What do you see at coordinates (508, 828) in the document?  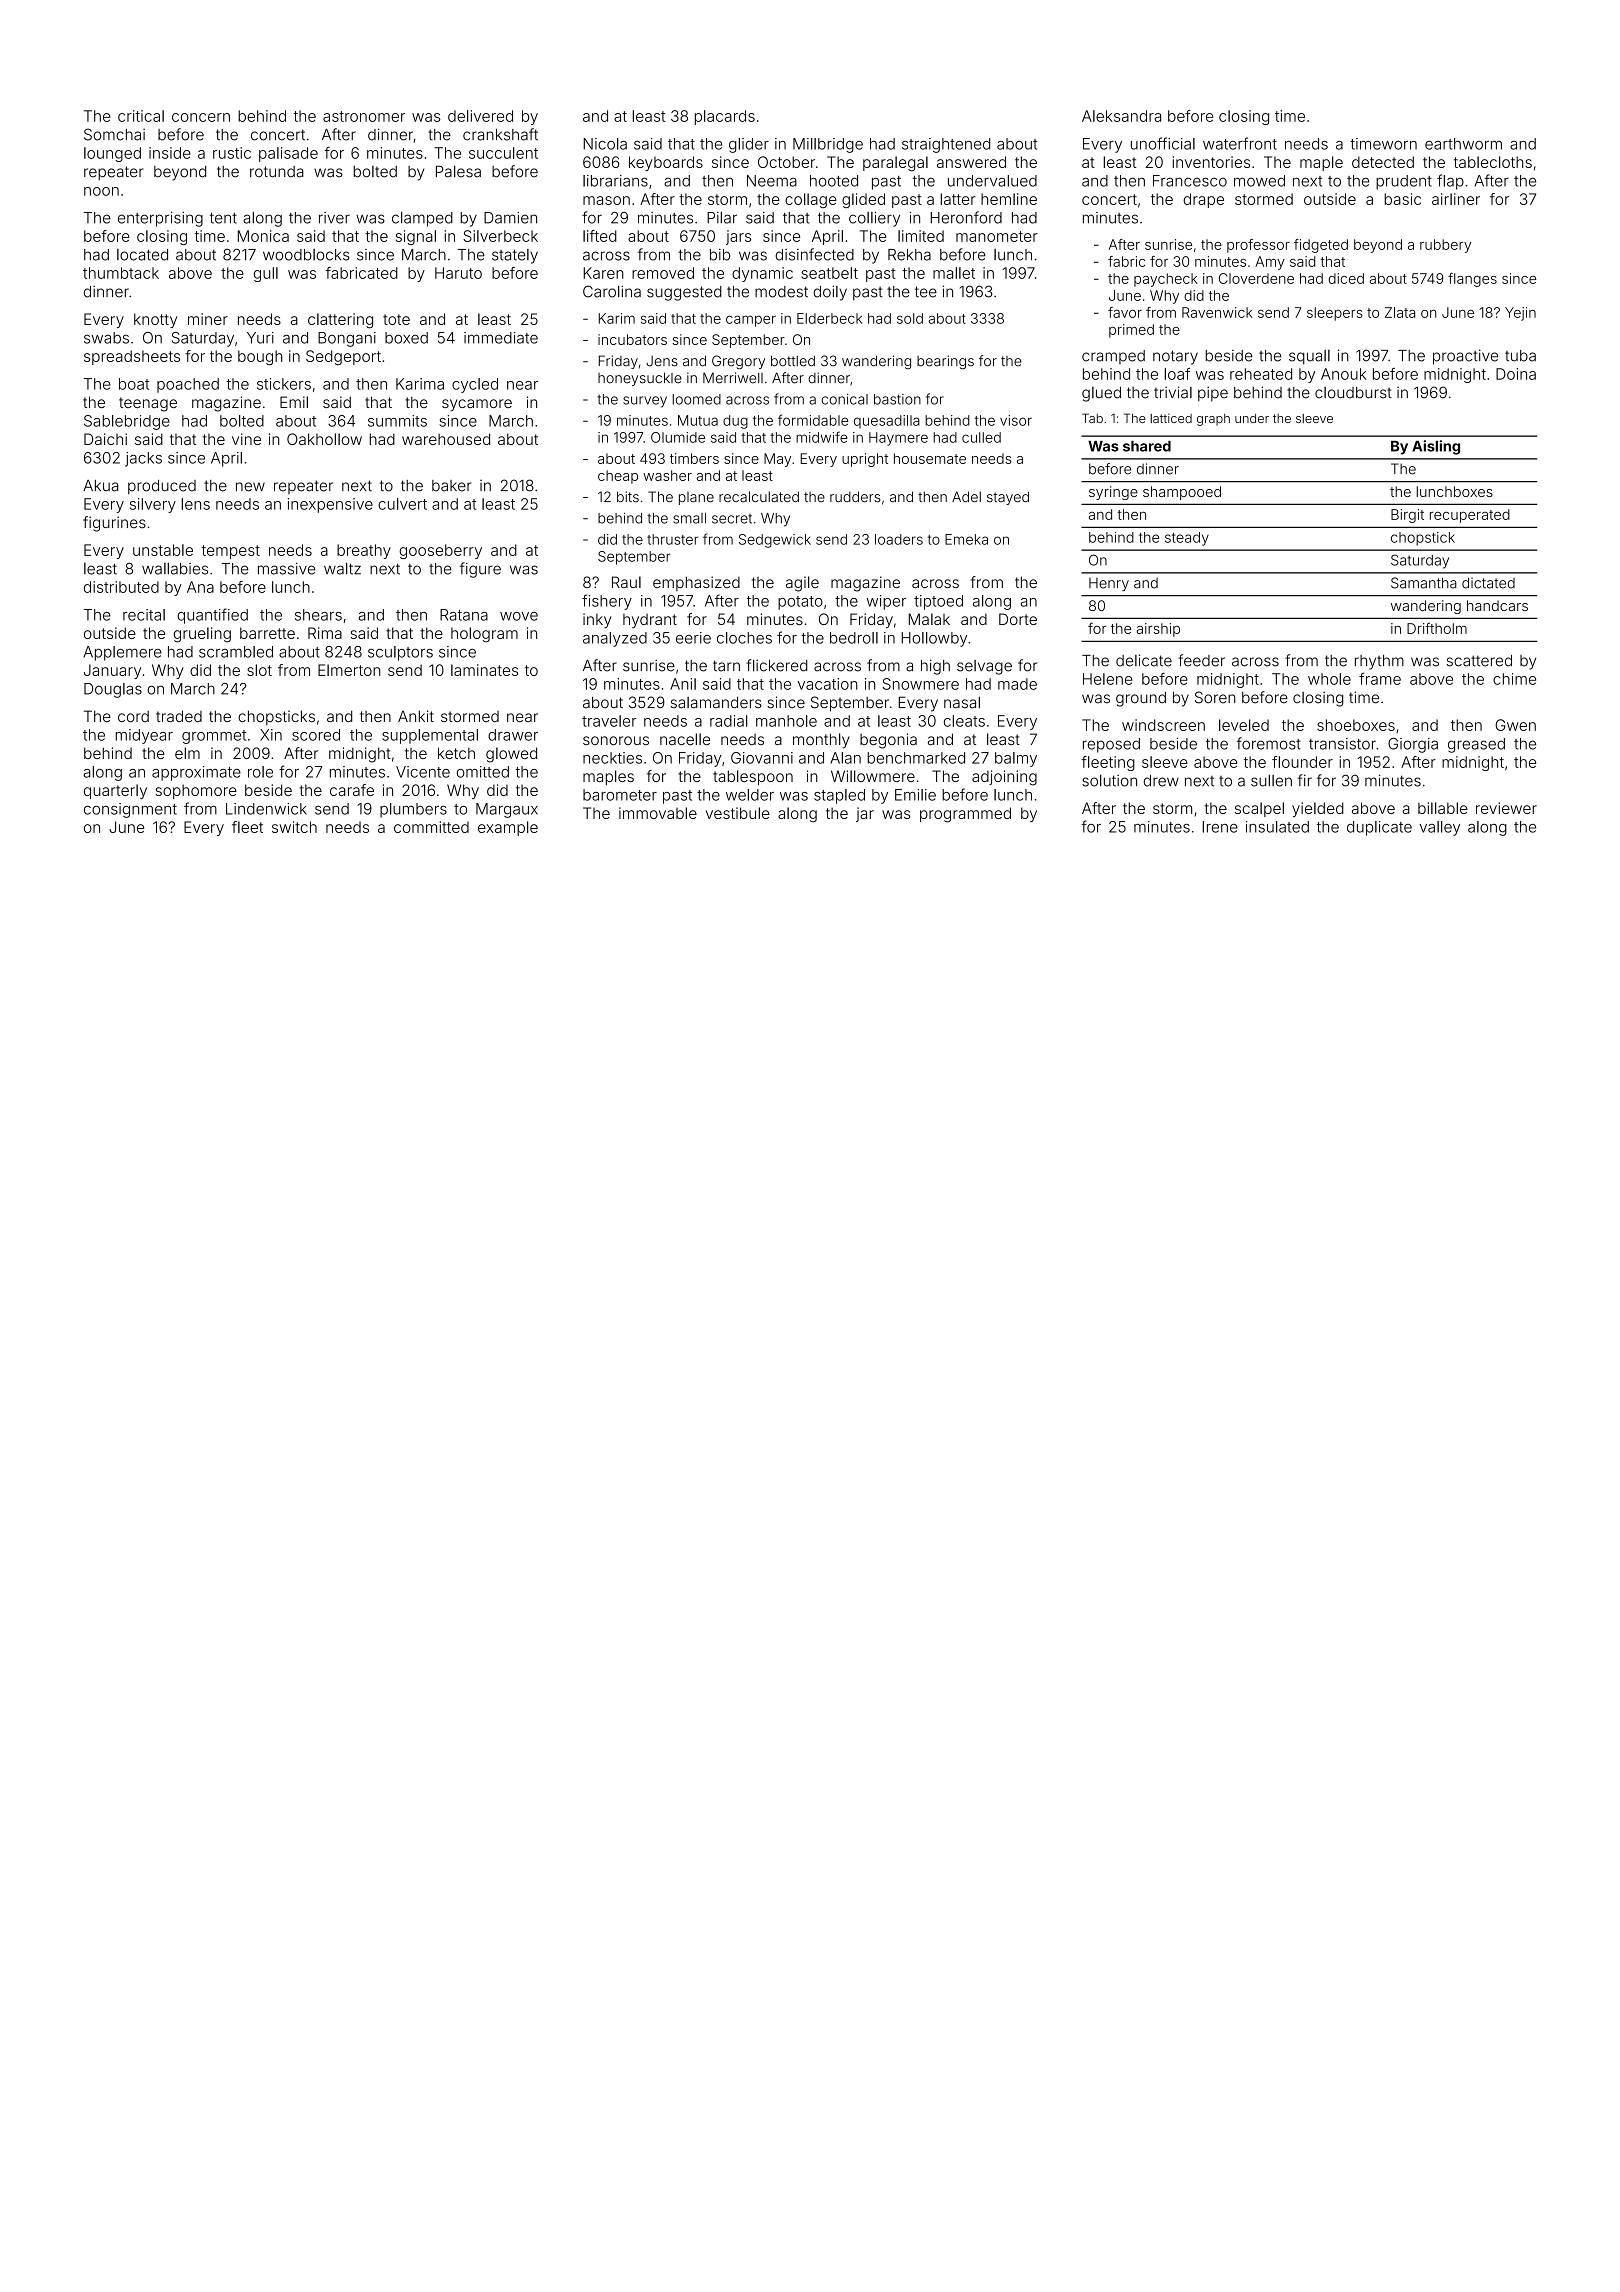 I see `example` at bounding box center [508, 828].
